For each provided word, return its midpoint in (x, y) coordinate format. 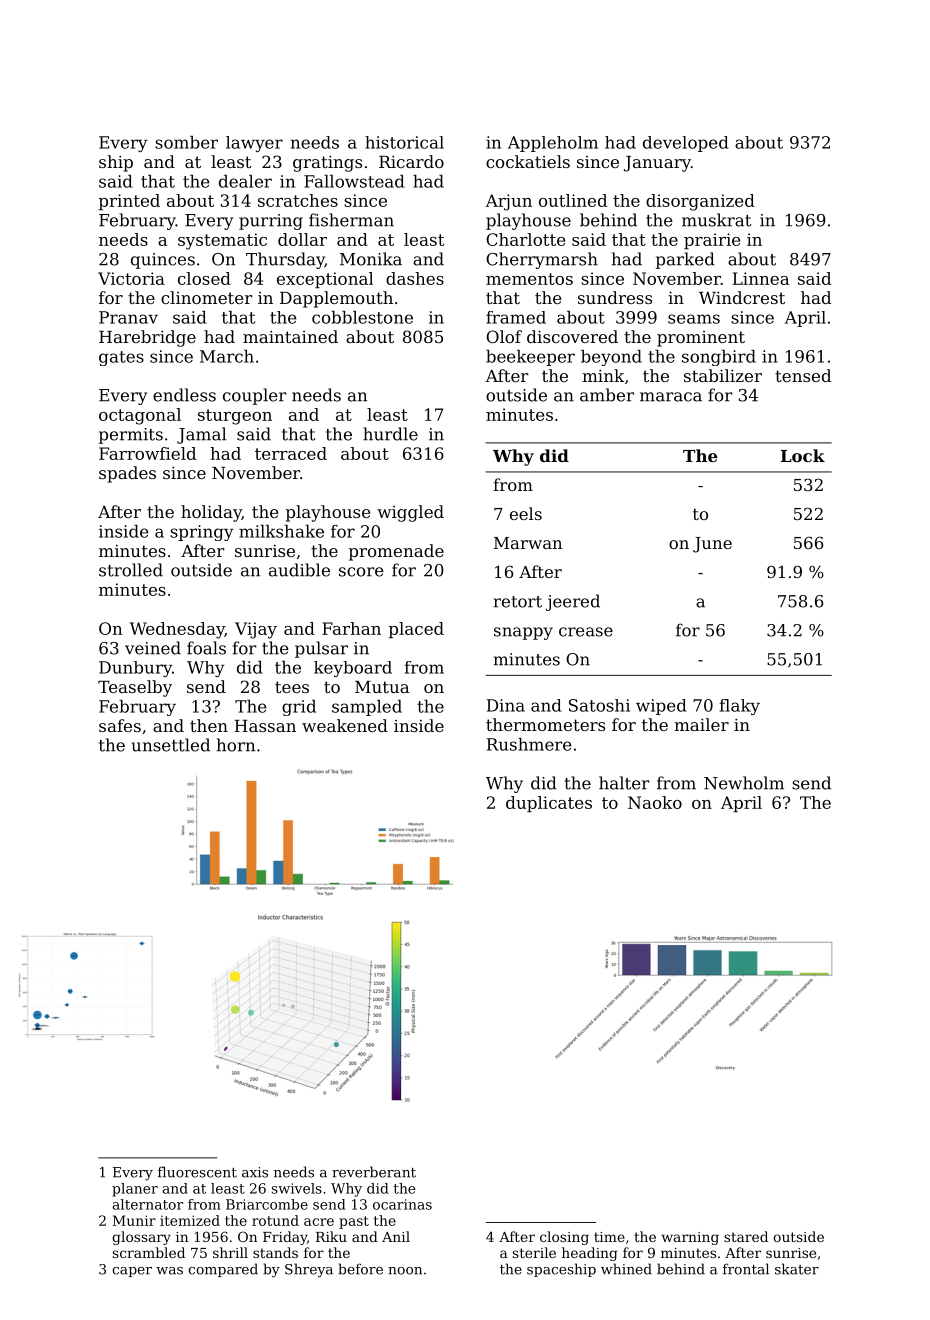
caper (132, 1272)
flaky (739, 707)
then (209, 725)
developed (686, 144)
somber (186, 142)
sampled (367, 708)
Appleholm (553, 144)
